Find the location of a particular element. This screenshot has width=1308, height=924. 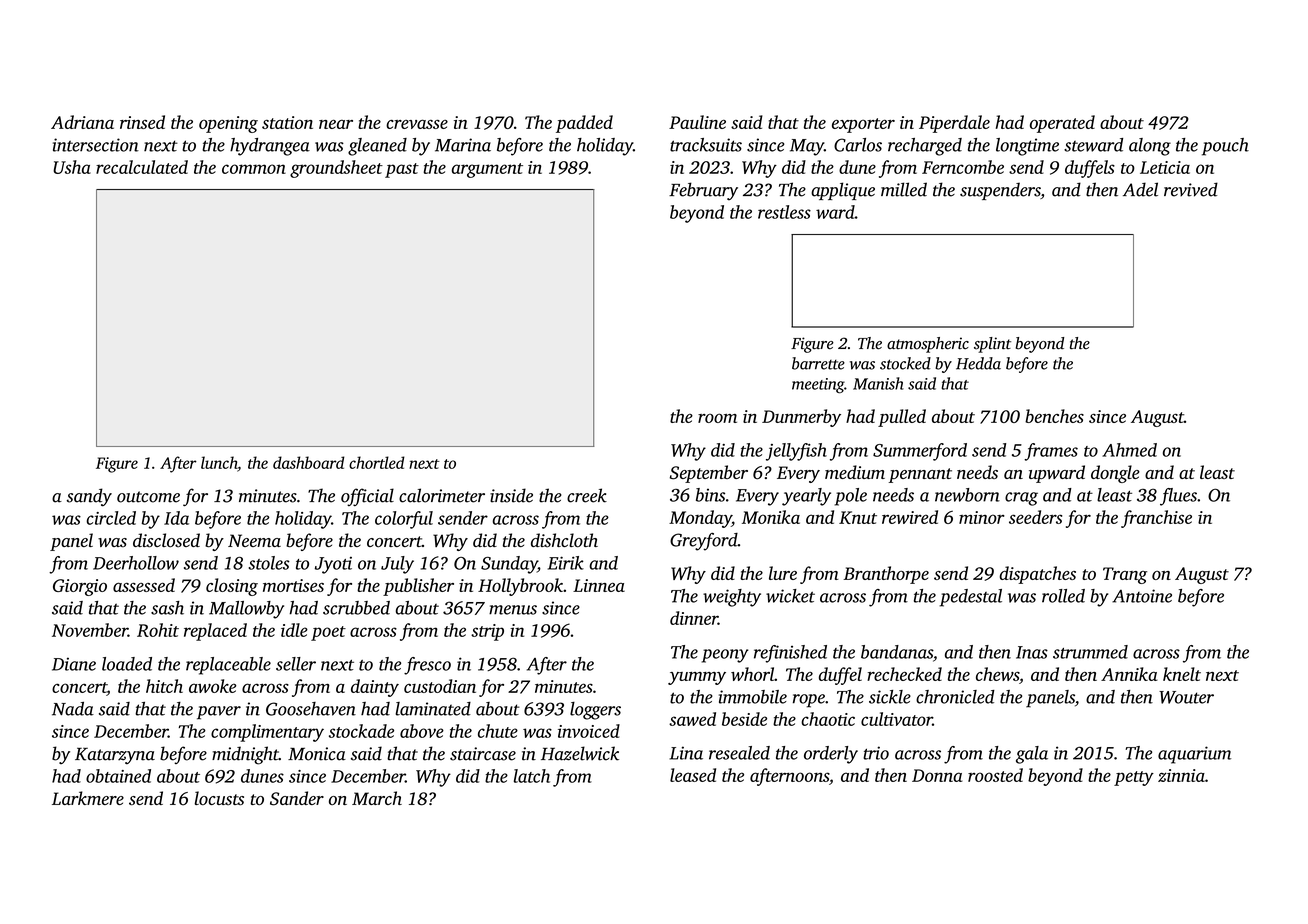

barrette is located at coordinates (818, 363).
